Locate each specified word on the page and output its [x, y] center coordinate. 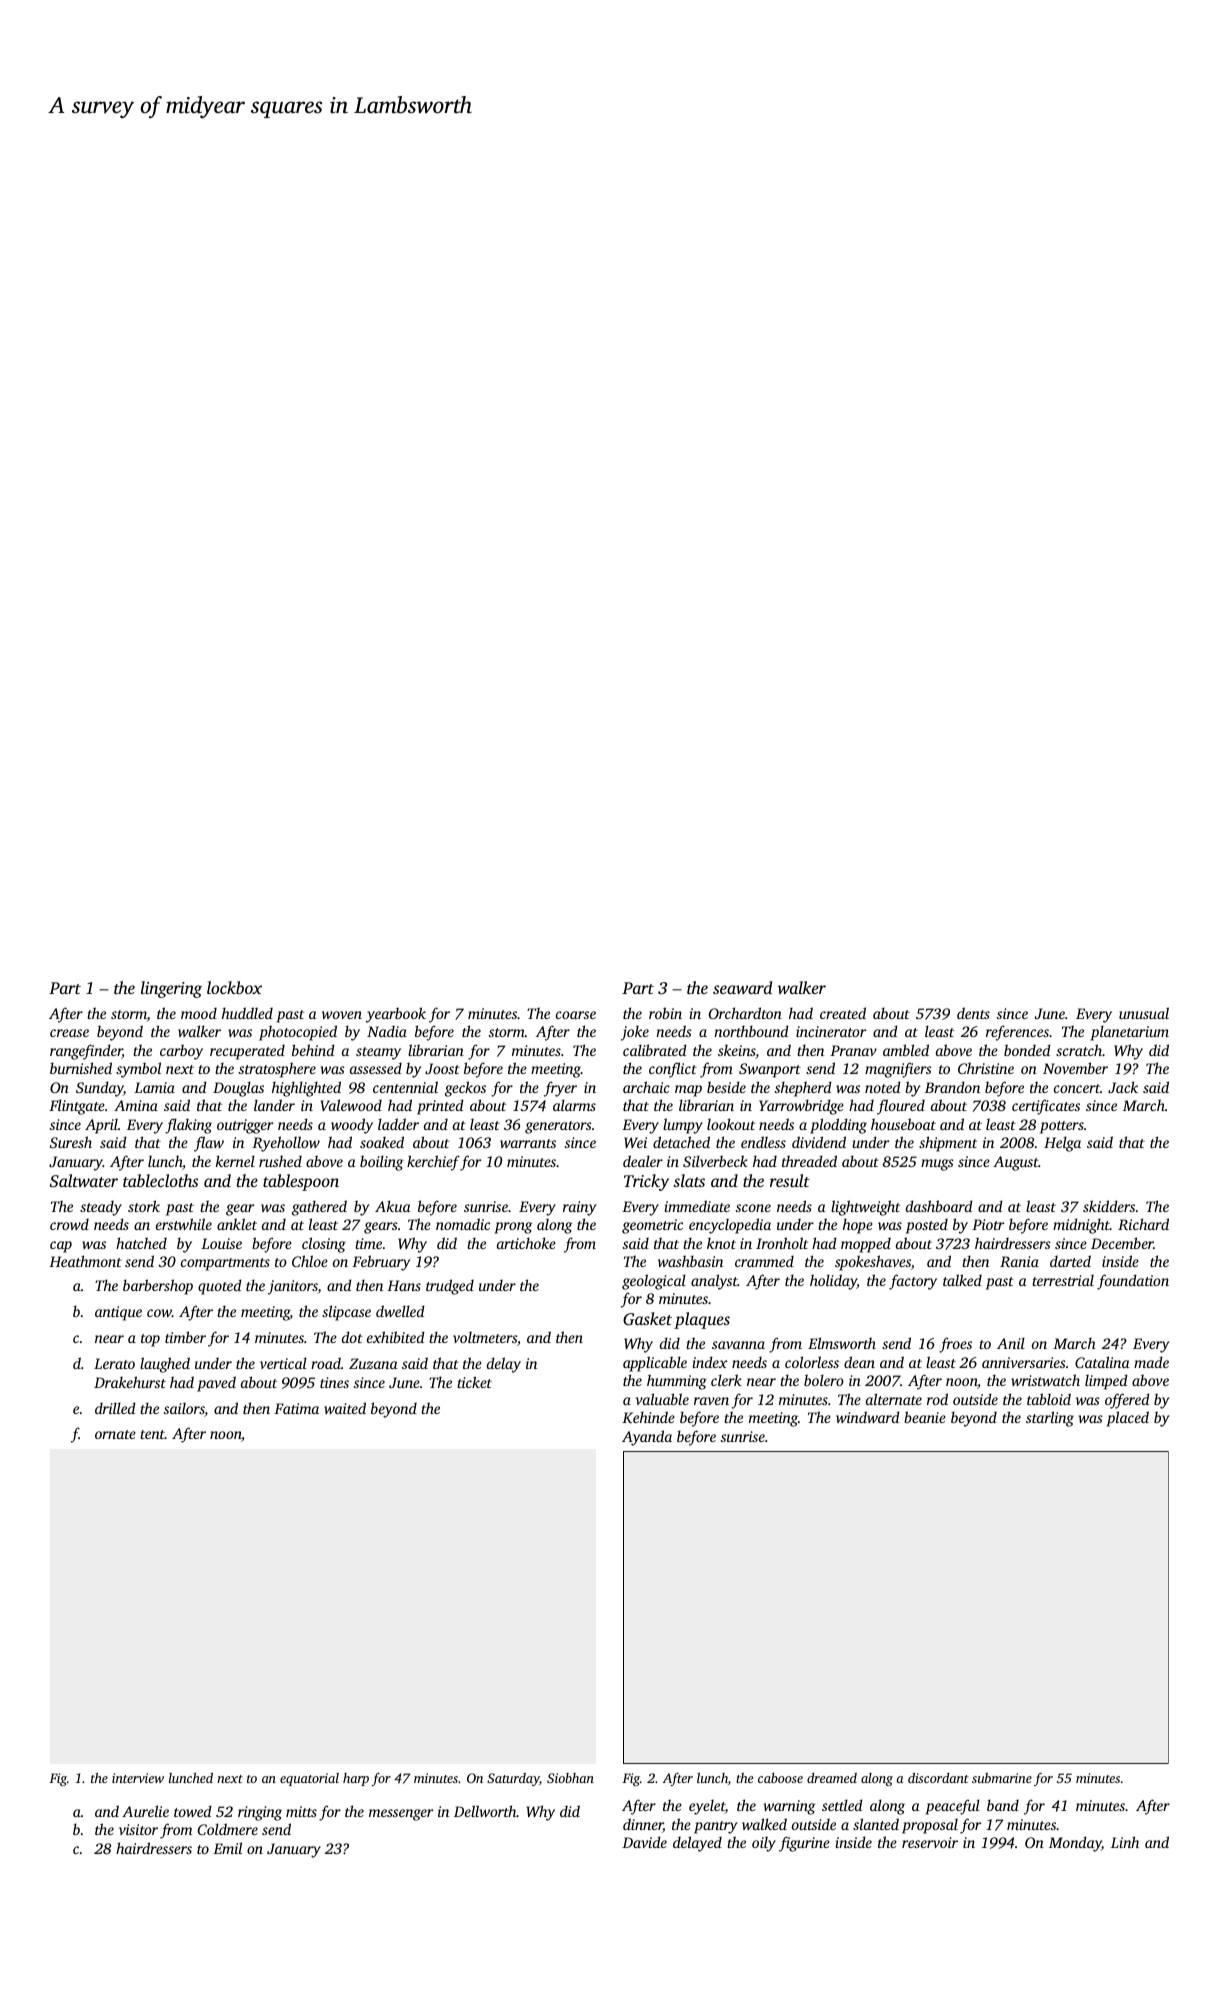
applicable [655, 1364]
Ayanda [647, 1438]
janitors [293, 1287]
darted [1070, 1261]
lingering [171, 989]
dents [973, 1013]
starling [1050, 1419]
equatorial [309, 1779]
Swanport [770, 1070]
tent [152, 1434]
